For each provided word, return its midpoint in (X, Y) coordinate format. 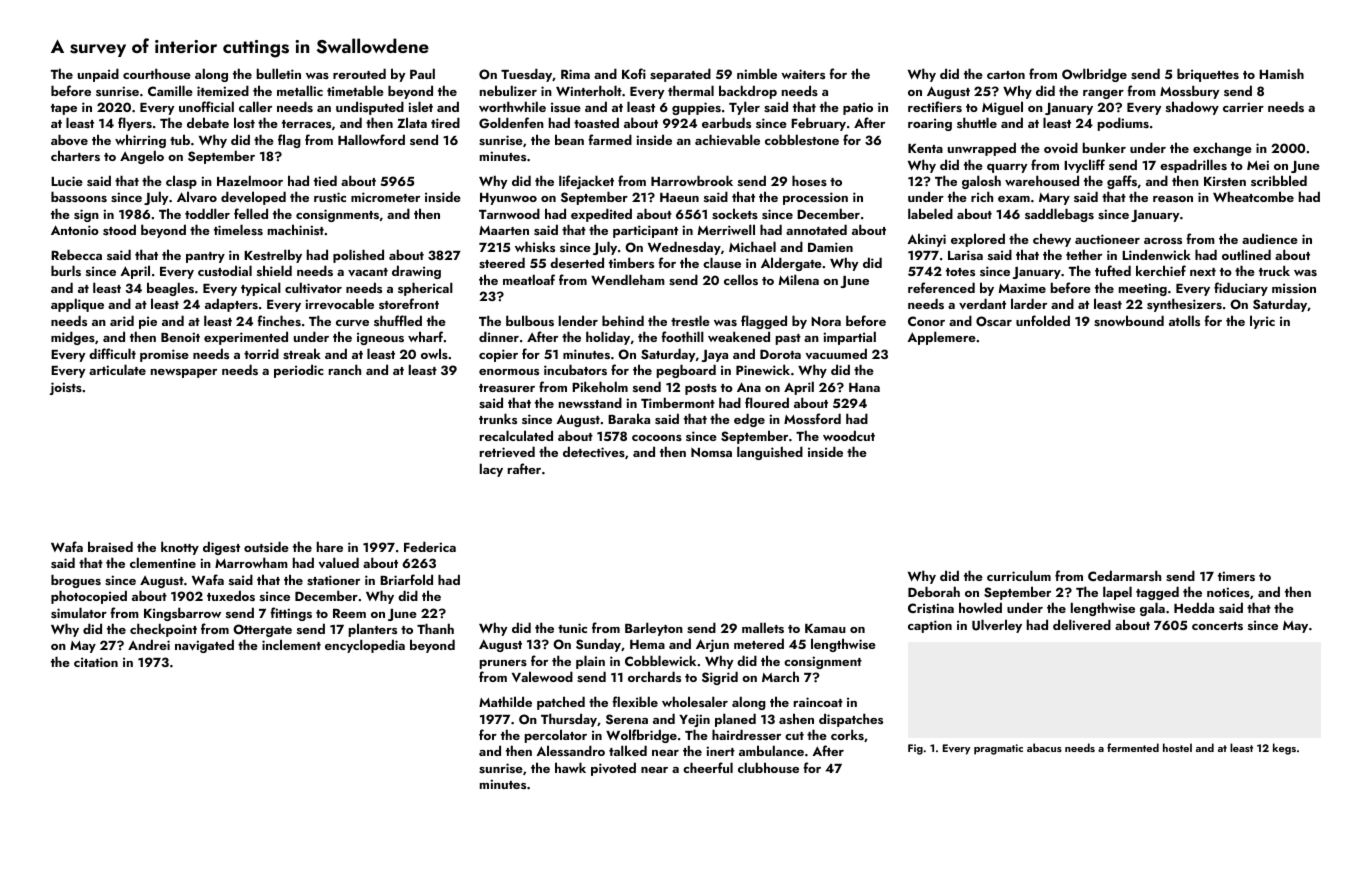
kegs (1284, 749)
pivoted (613, 769)
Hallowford (371, 139)
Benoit (180, 337)
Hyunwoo (508, 199)
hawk (570, 767)
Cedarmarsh (1124, 575)
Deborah (934, 591)
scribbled (1279, 180)
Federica (430, 546)
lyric (1262, 322)
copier (498, 355)
